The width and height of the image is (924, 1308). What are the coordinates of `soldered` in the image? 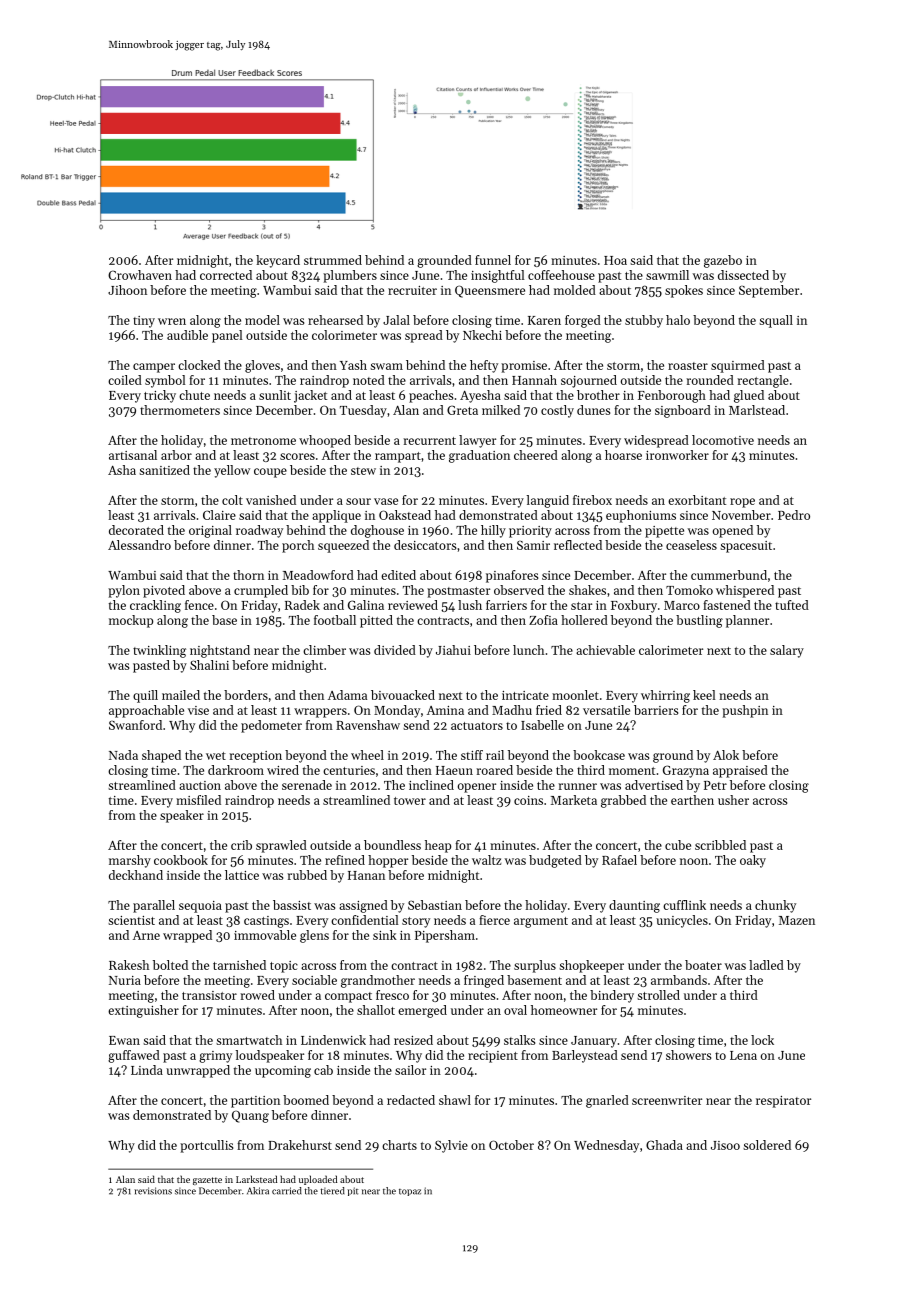 It's located at (767, 1145).
